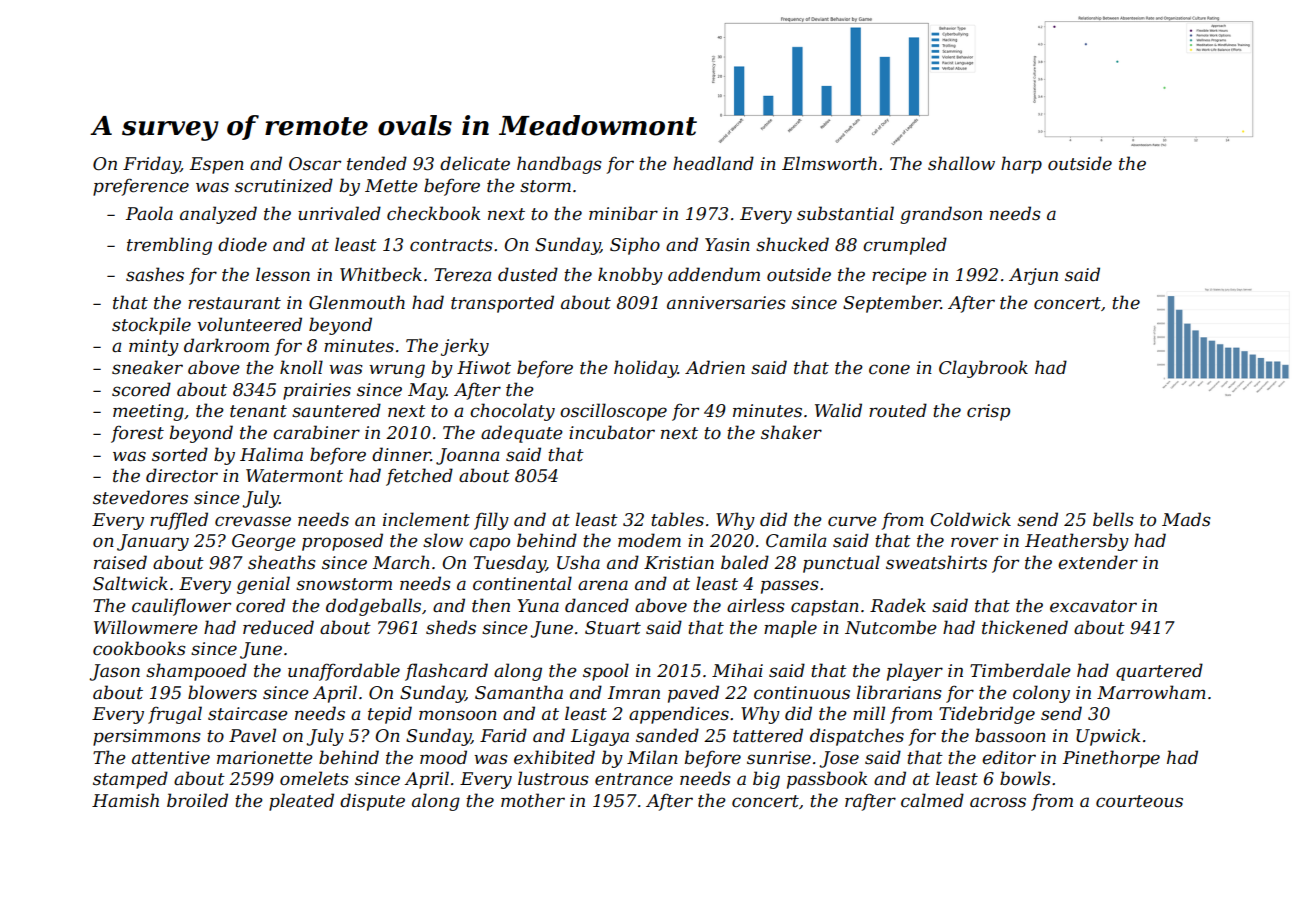  I want to click on entrance, so click(634, 779).
